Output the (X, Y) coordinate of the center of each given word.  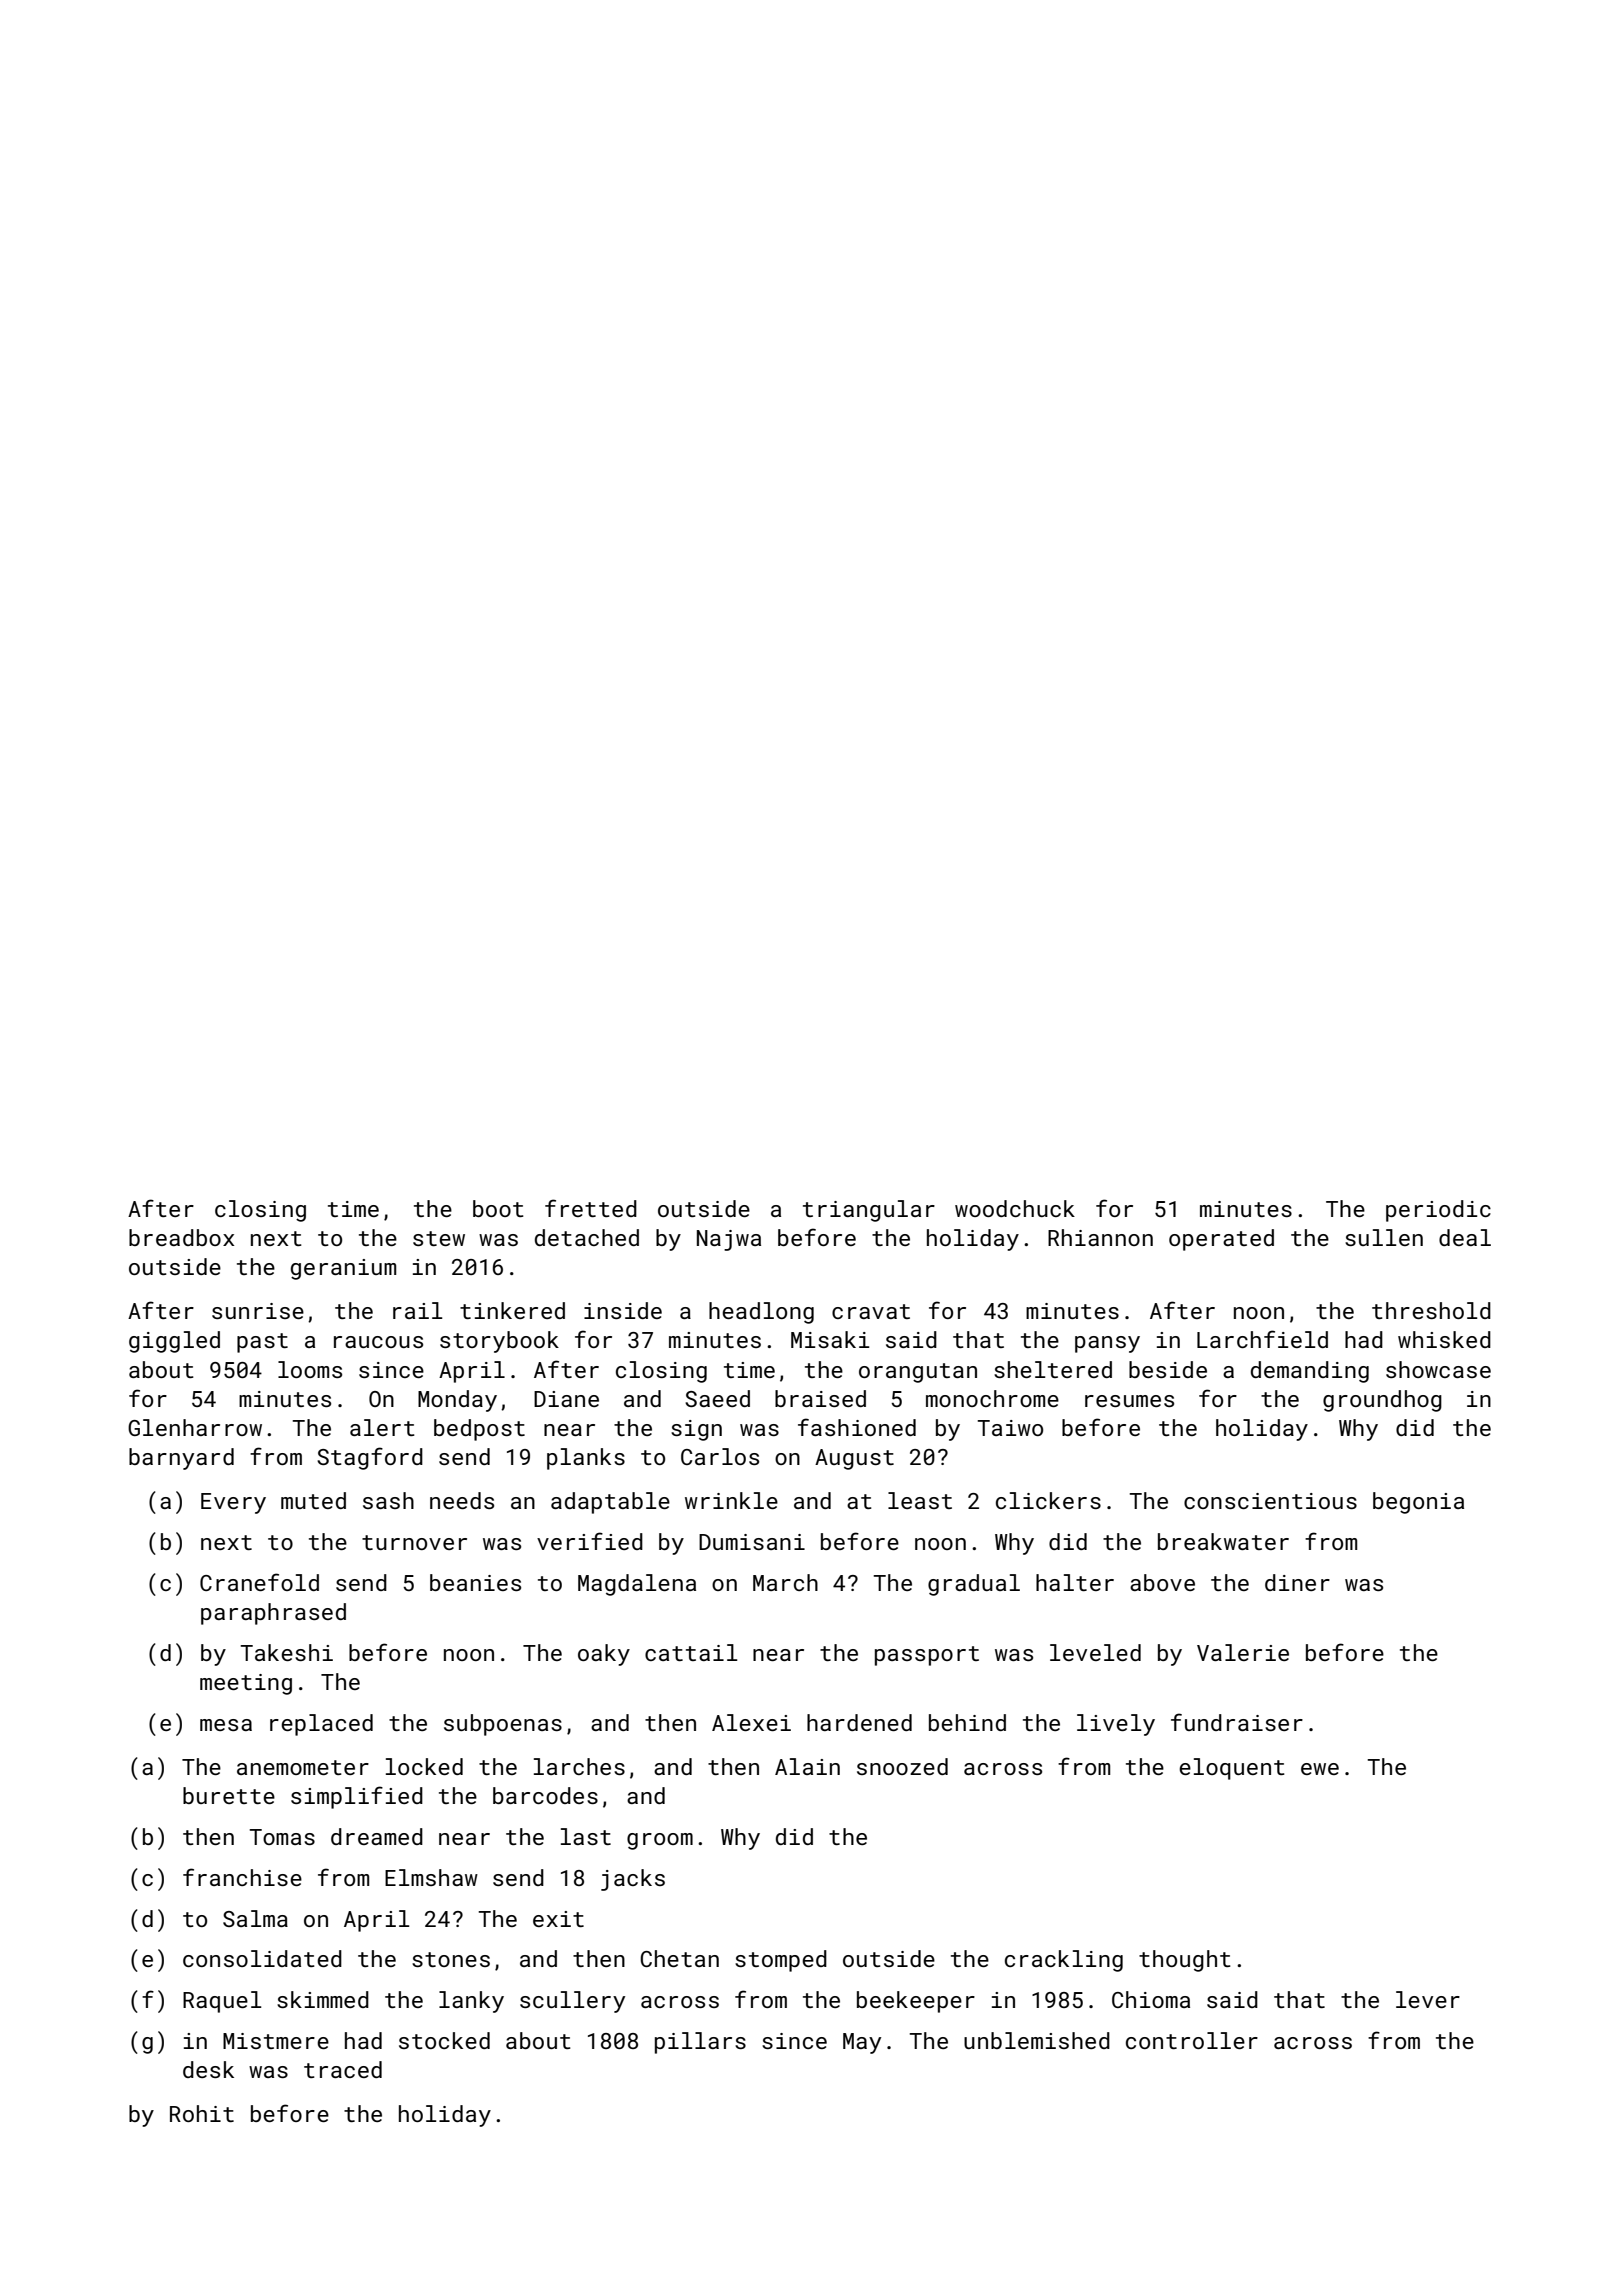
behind (967, 1722)
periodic (1438, 1211)
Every (233, 1503)
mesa (226, 1725)
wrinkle (731, 1500)
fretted (591, 1208)
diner (1297, 1582)
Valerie (1243, 1652)
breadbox (181, 1237)
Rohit (202, 2113)
